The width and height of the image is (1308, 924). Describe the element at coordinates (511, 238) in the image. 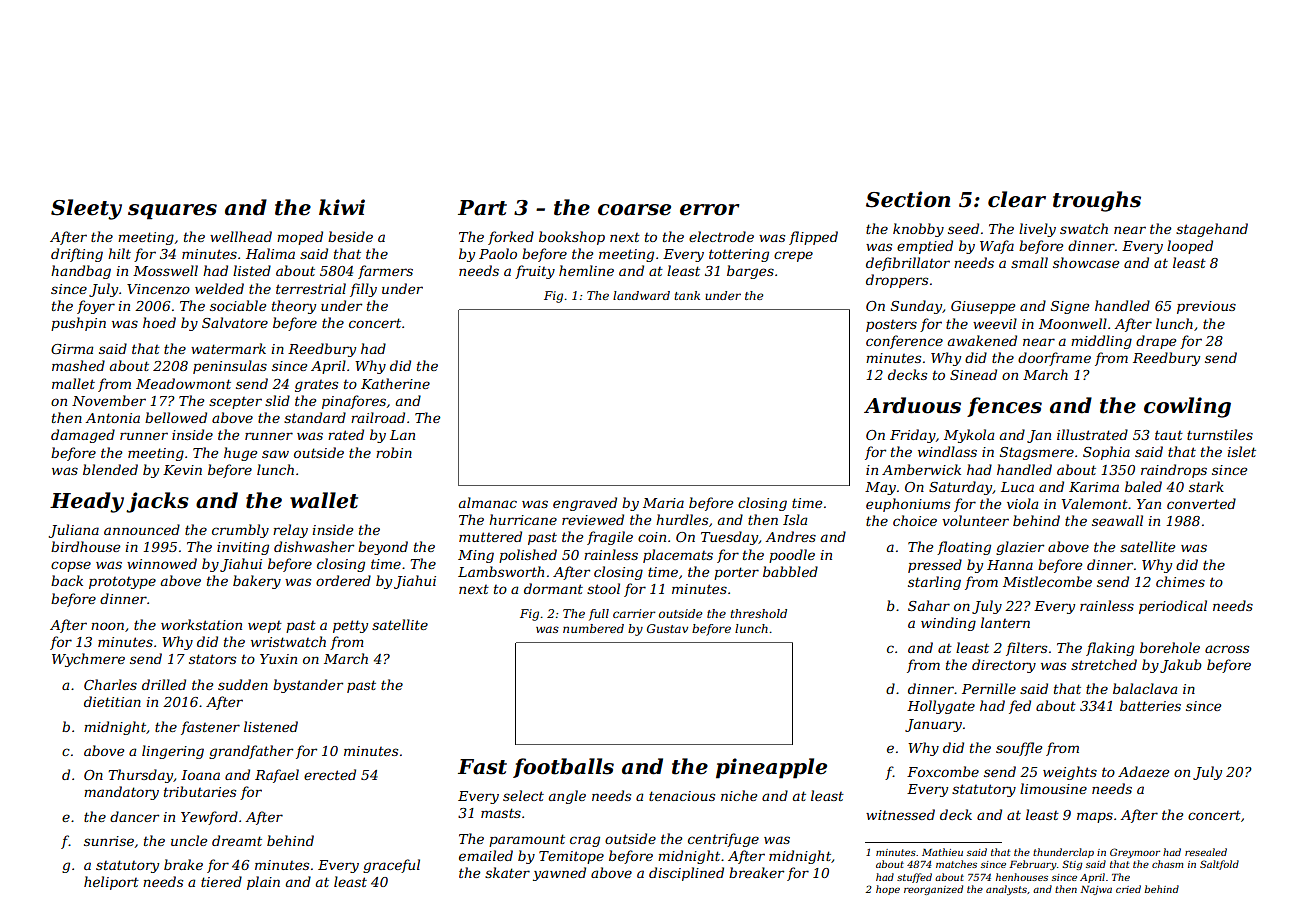

I see `forked` at that location.
